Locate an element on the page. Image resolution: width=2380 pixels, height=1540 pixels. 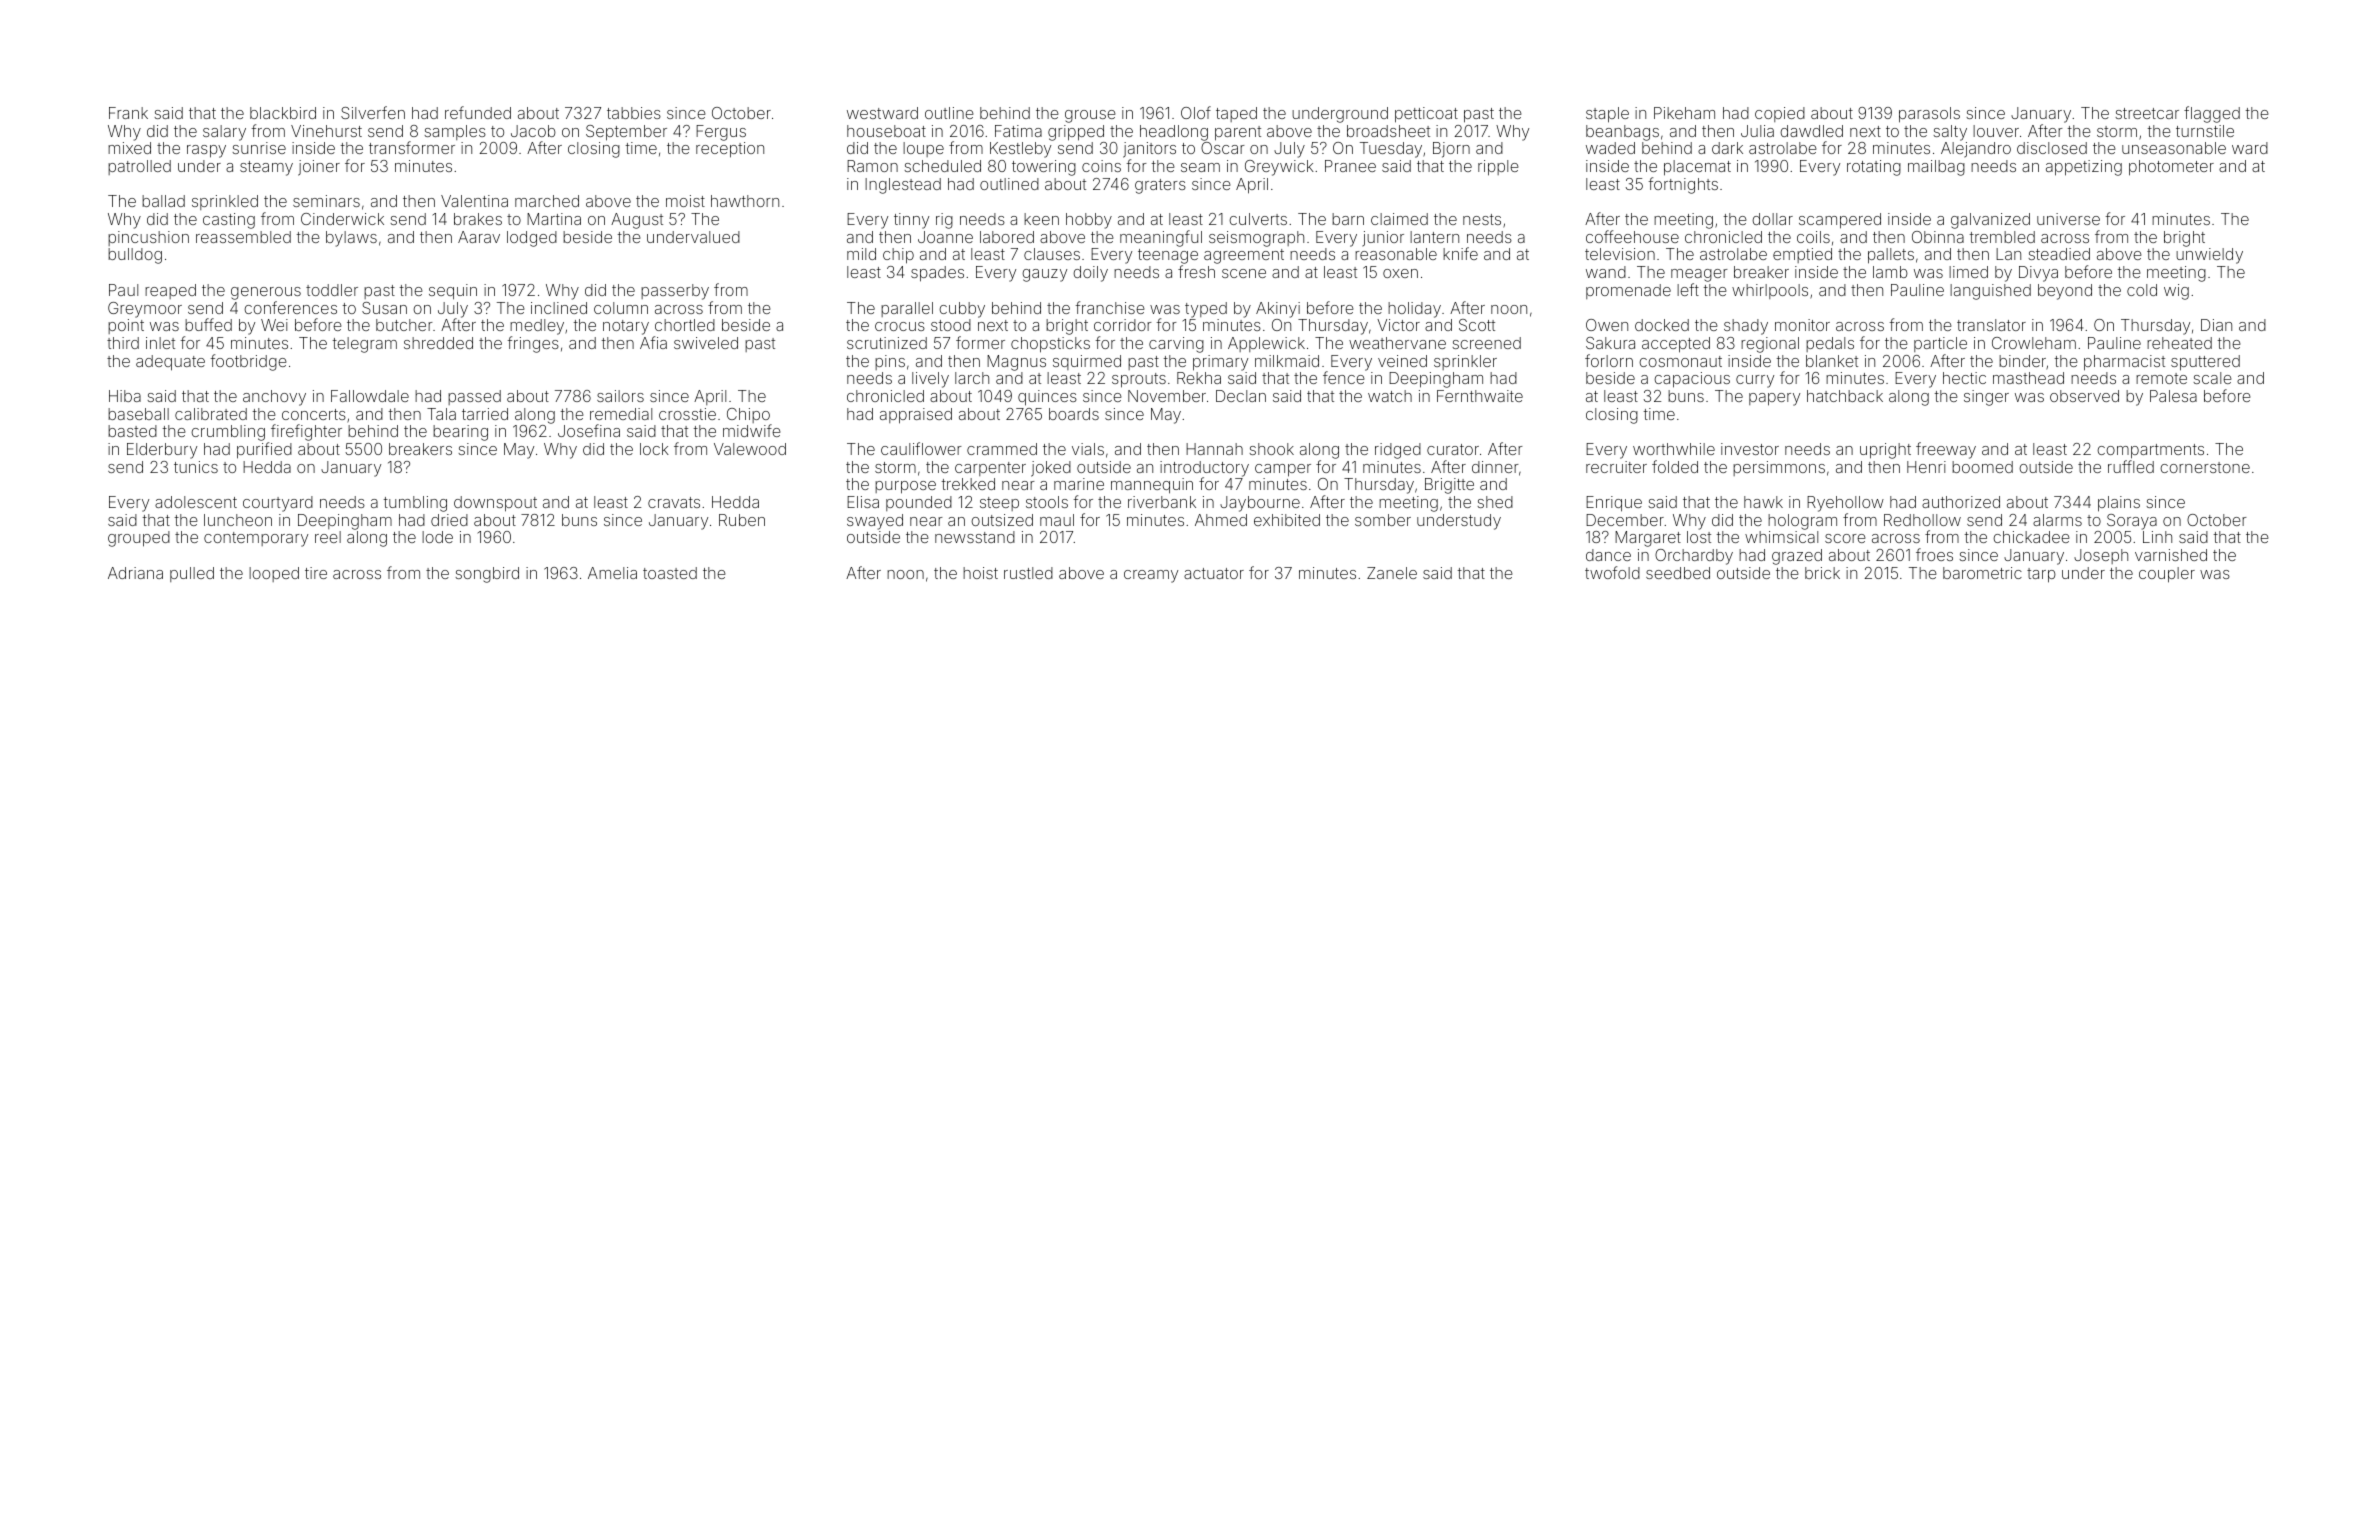
introductory is located at coordinates (1204, 469).
